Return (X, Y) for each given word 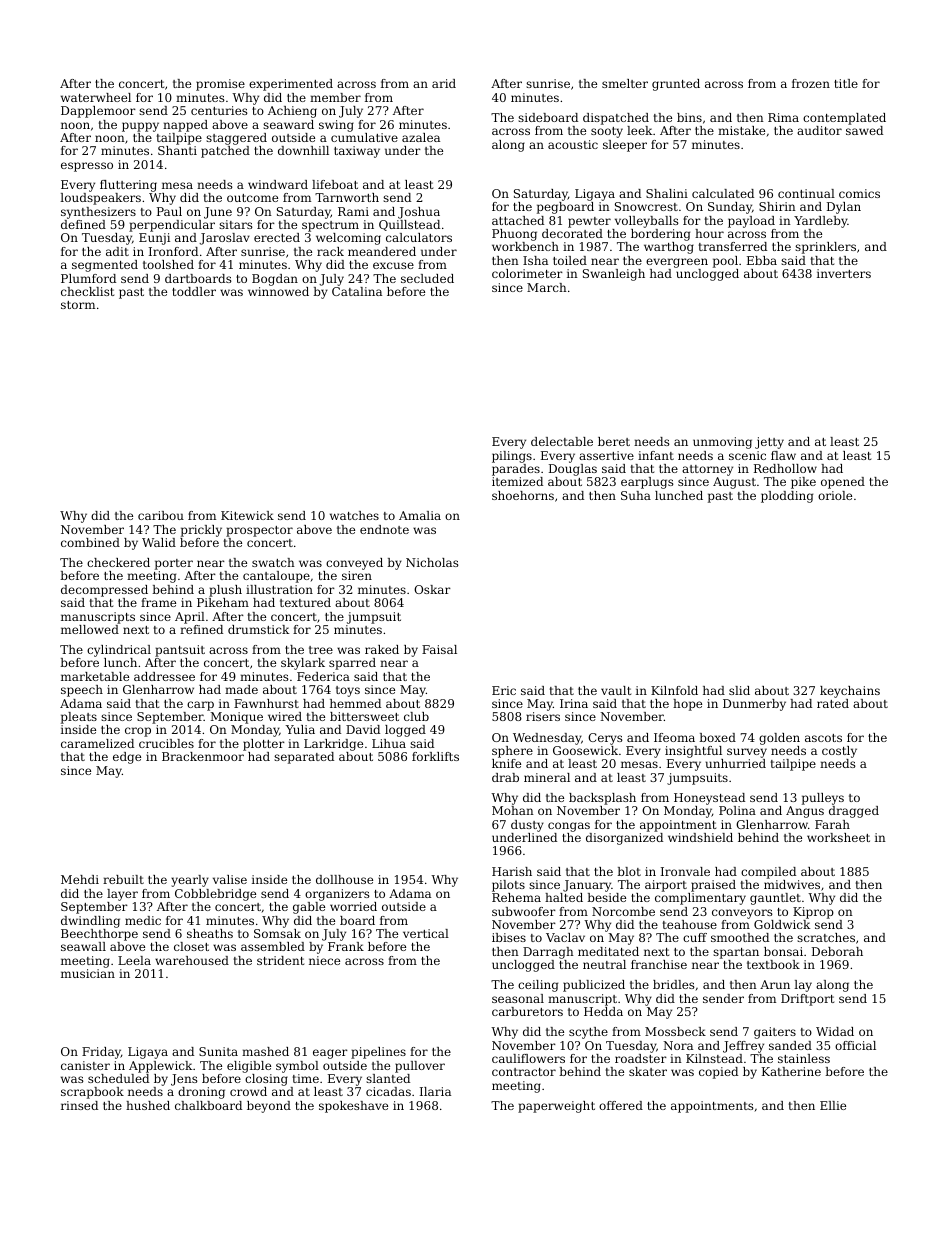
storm (78, 305)
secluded (427, 278)
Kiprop (813, 913)
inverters (844, 273)
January (587, 886)
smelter (625, 83)
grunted (676, 85)
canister (85, 1065)
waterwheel (96, 97)
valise (230, 879)
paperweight (556, 1107)
